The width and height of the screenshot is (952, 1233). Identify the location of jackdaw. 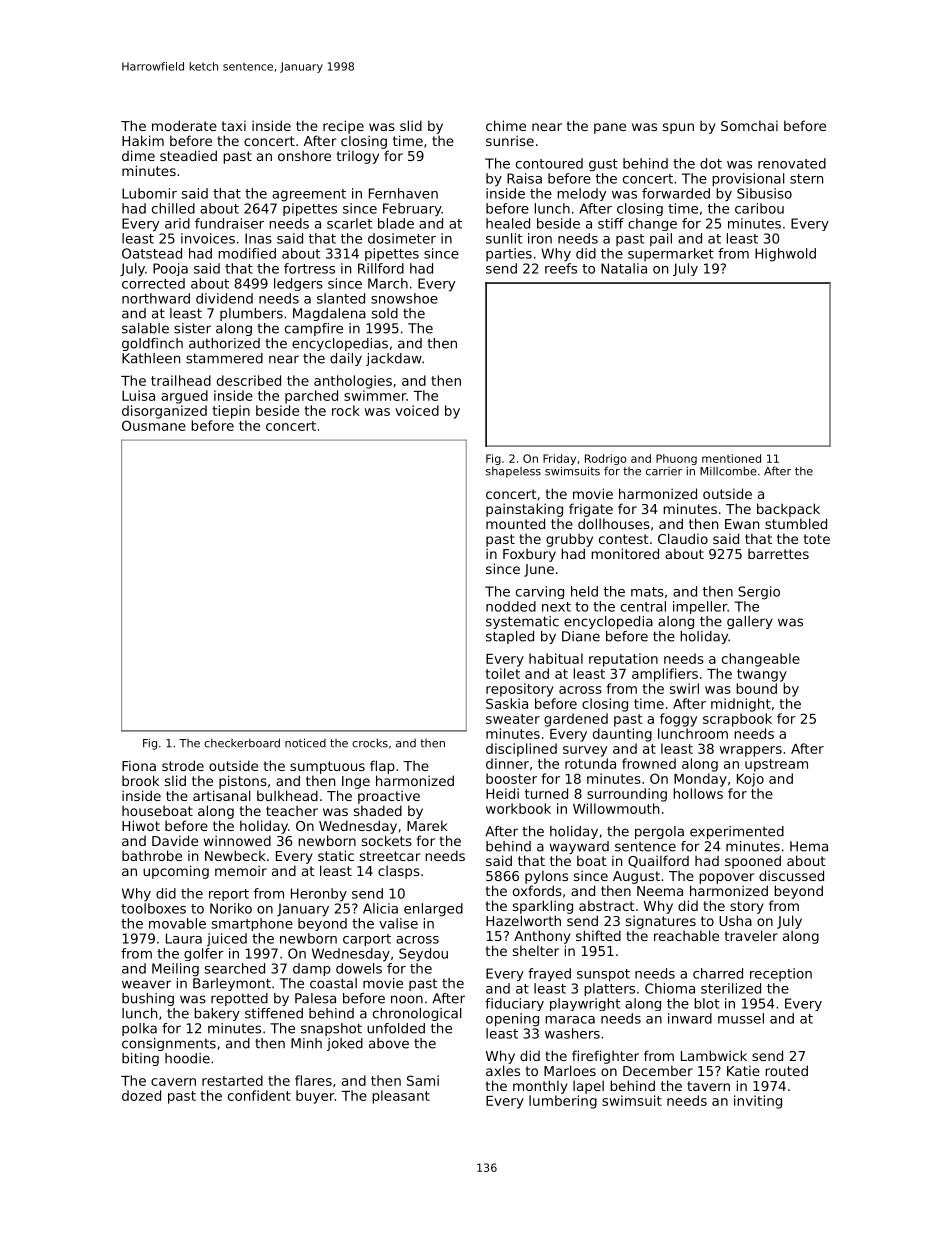
(394, 359).
